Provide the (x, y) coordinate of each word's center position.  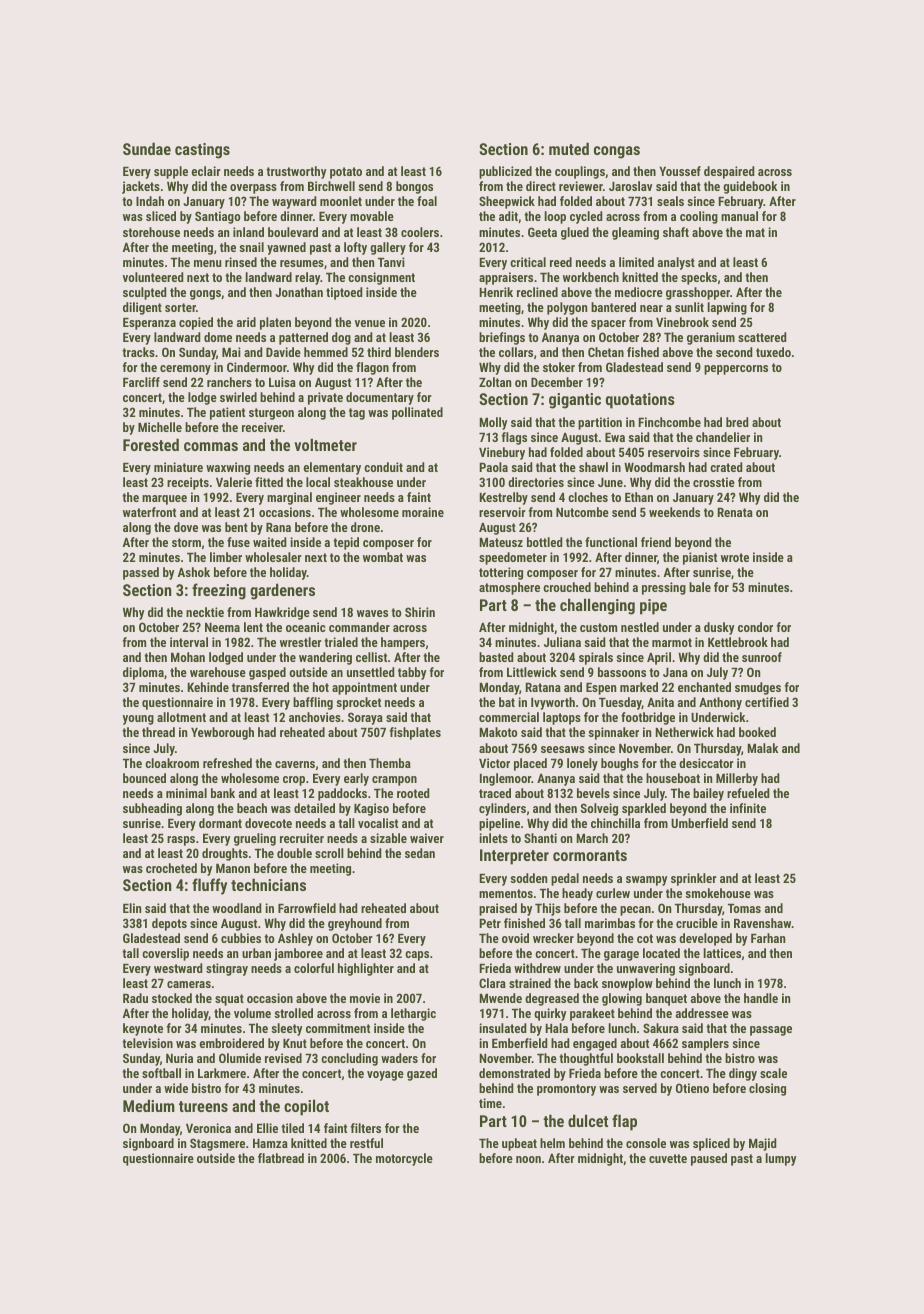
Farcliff (141, 382)
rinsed (241, 262)
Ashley (295, 939)
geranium (711, 338)
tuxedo (773, 352)
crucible (697, 923)
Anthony (720, 703)
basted (496, 657)
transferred (260, 687)
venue (370, 323)
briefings (502, 338)
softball (161, 1073)
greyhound (355, 924)
